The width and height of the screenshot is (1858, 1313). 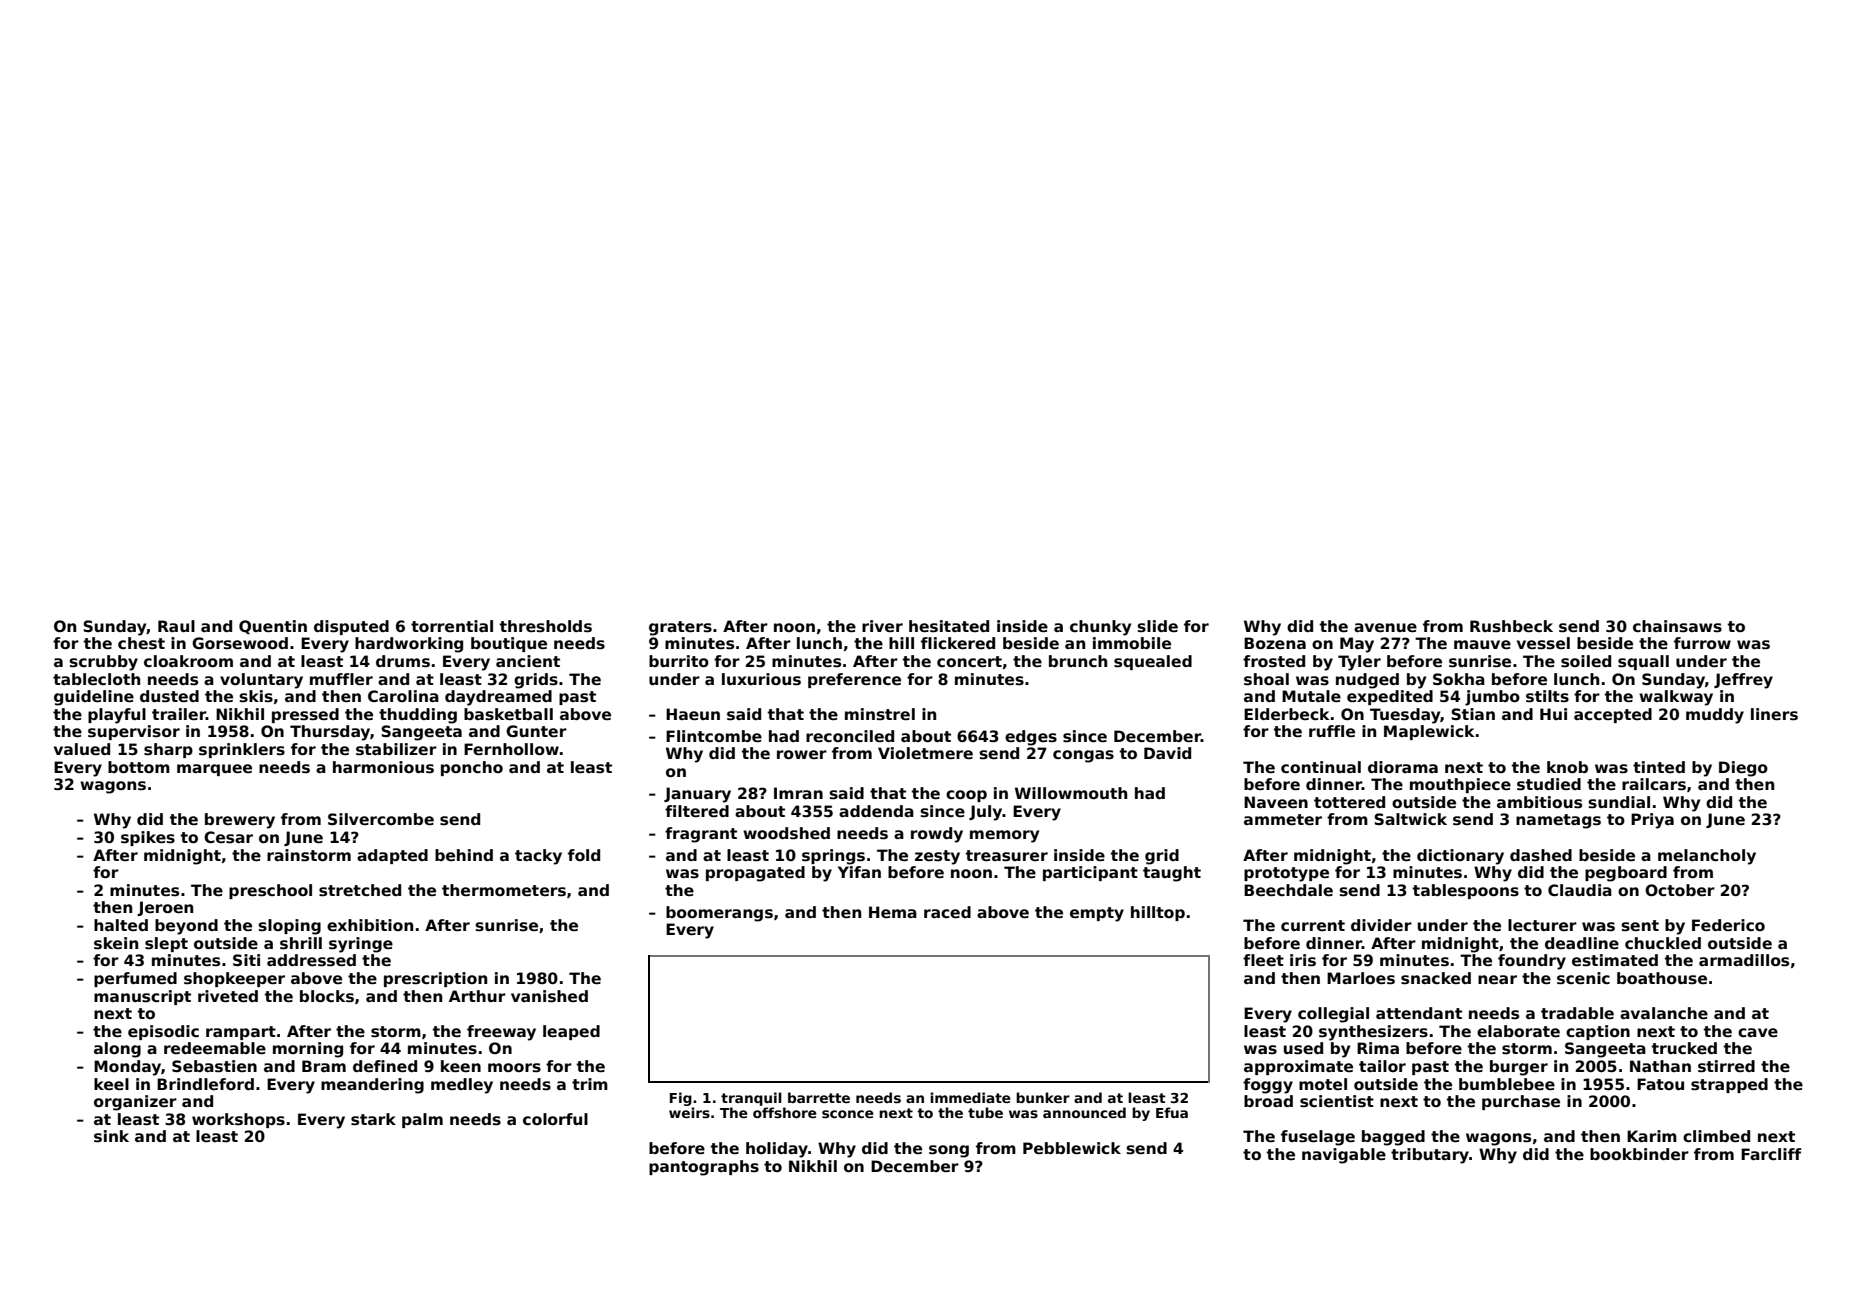 I want to click on propagated, so click(x=755, y=874).
